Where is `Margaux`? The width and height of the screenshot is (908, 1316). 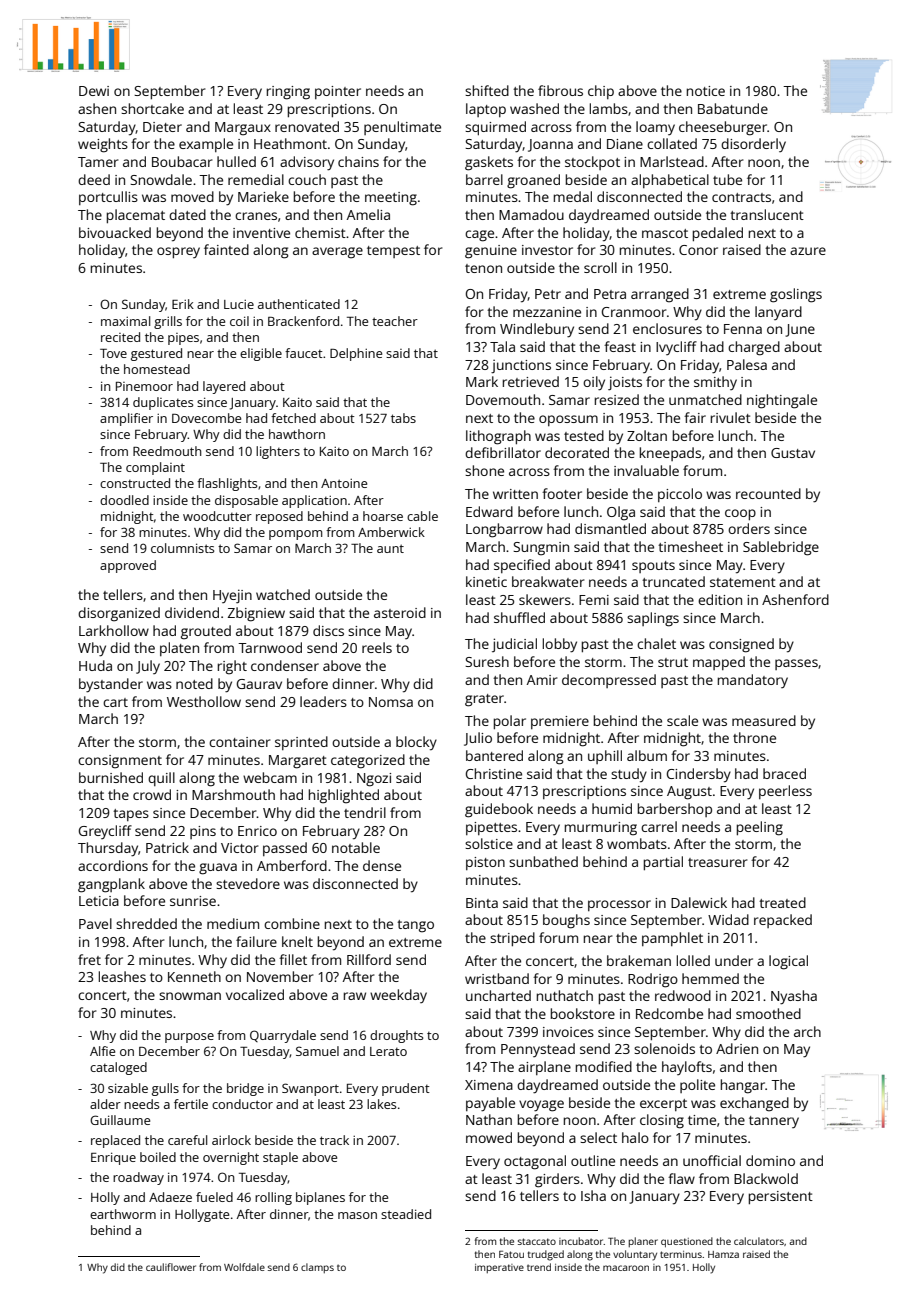
Margaux is located at coordinates (243, 129).
